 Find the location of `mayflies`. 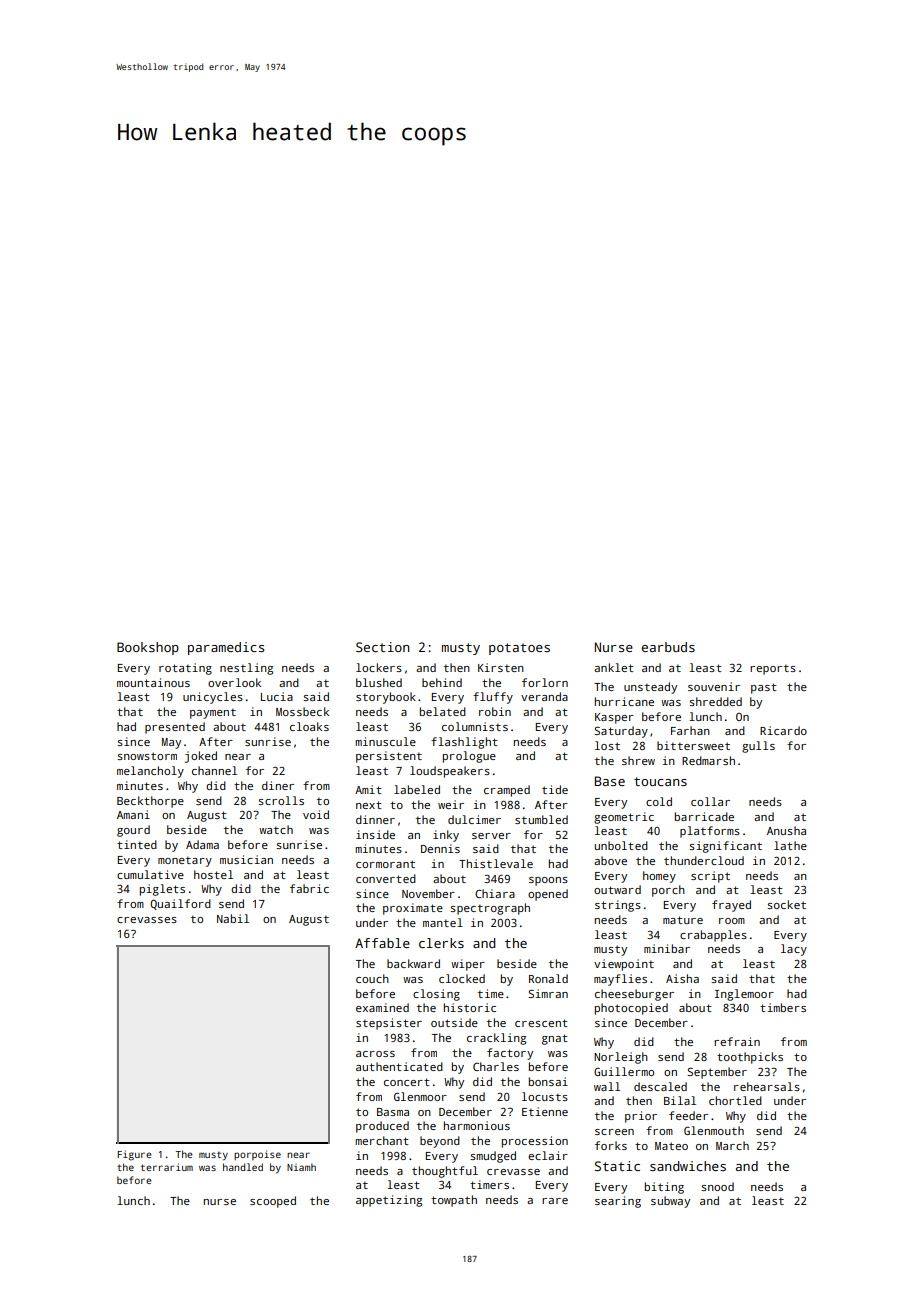

mayflies is located at coordinates (620, 980).
